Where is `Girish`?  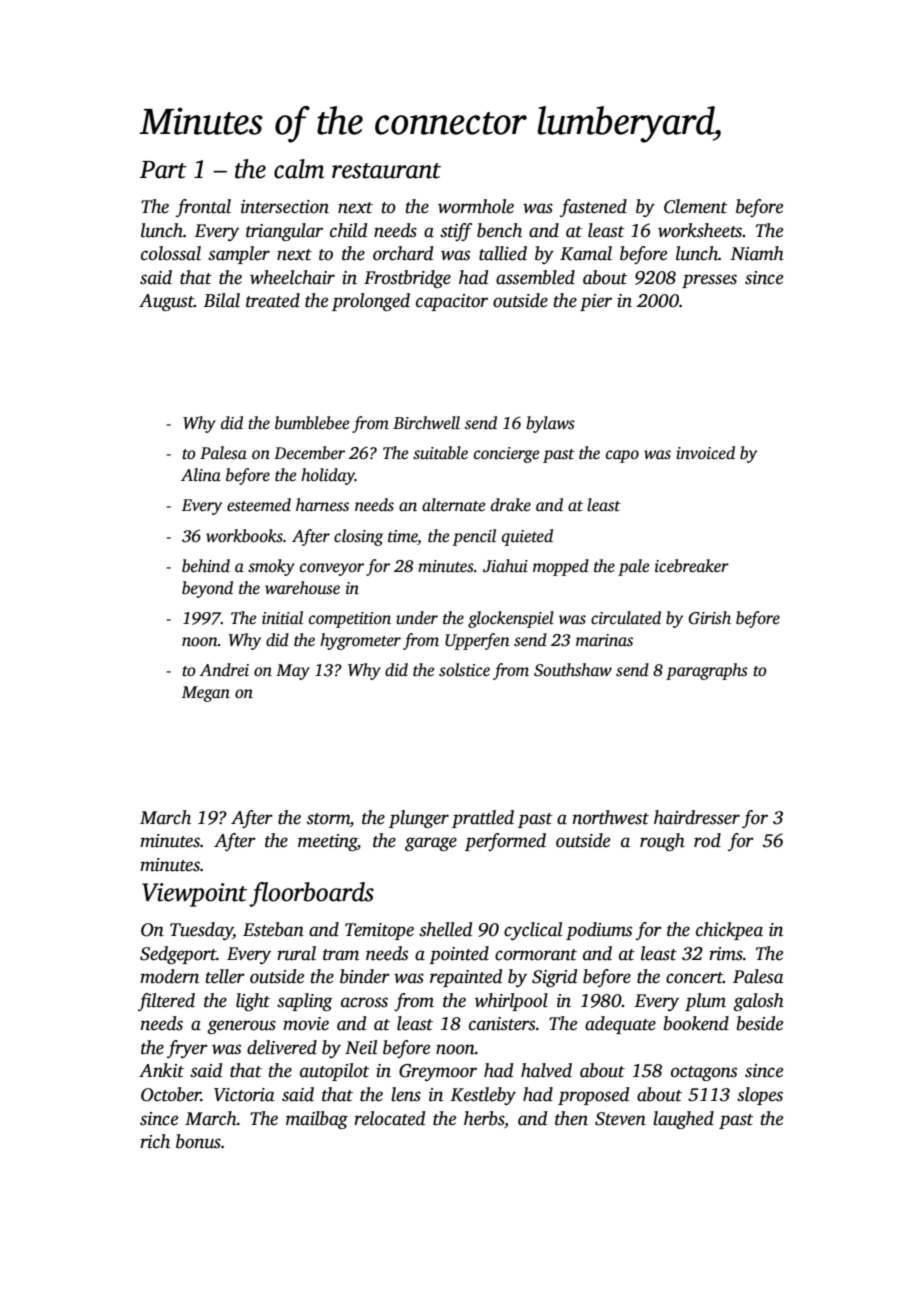 Girish is located at coordinates (709, 618).
